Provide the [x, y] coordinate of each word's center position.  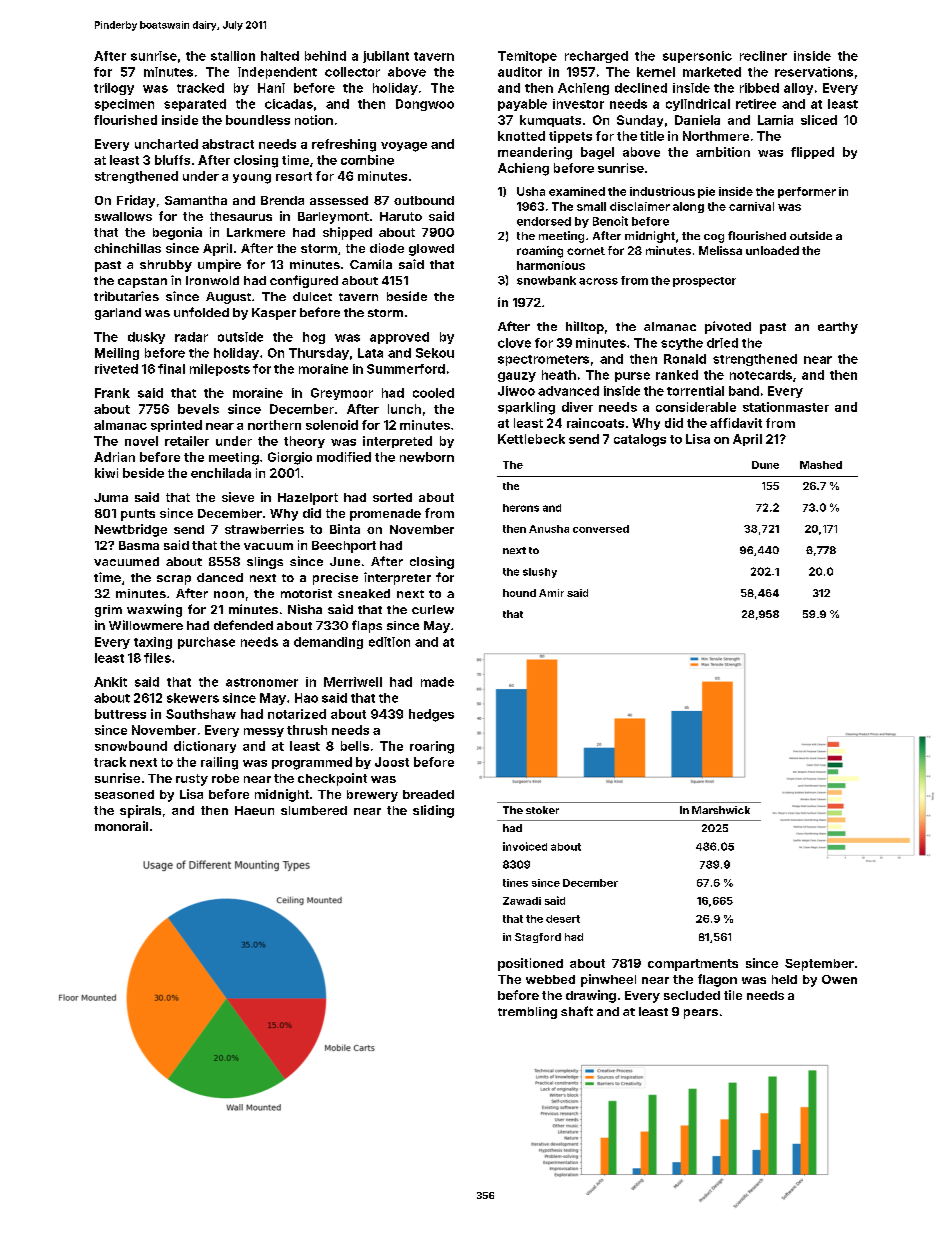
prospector [704, 282]
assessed [339, 200]
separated [195, 105]
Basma [139, 545]
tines [515, 883]
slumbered [314, 810]
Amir [551, 593]
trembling [527, 1013]
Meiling [117, 354]
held [784, 979]
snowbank [546, 280]
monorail [121, 826]
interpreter [397, 578]
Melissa [720, 250]
